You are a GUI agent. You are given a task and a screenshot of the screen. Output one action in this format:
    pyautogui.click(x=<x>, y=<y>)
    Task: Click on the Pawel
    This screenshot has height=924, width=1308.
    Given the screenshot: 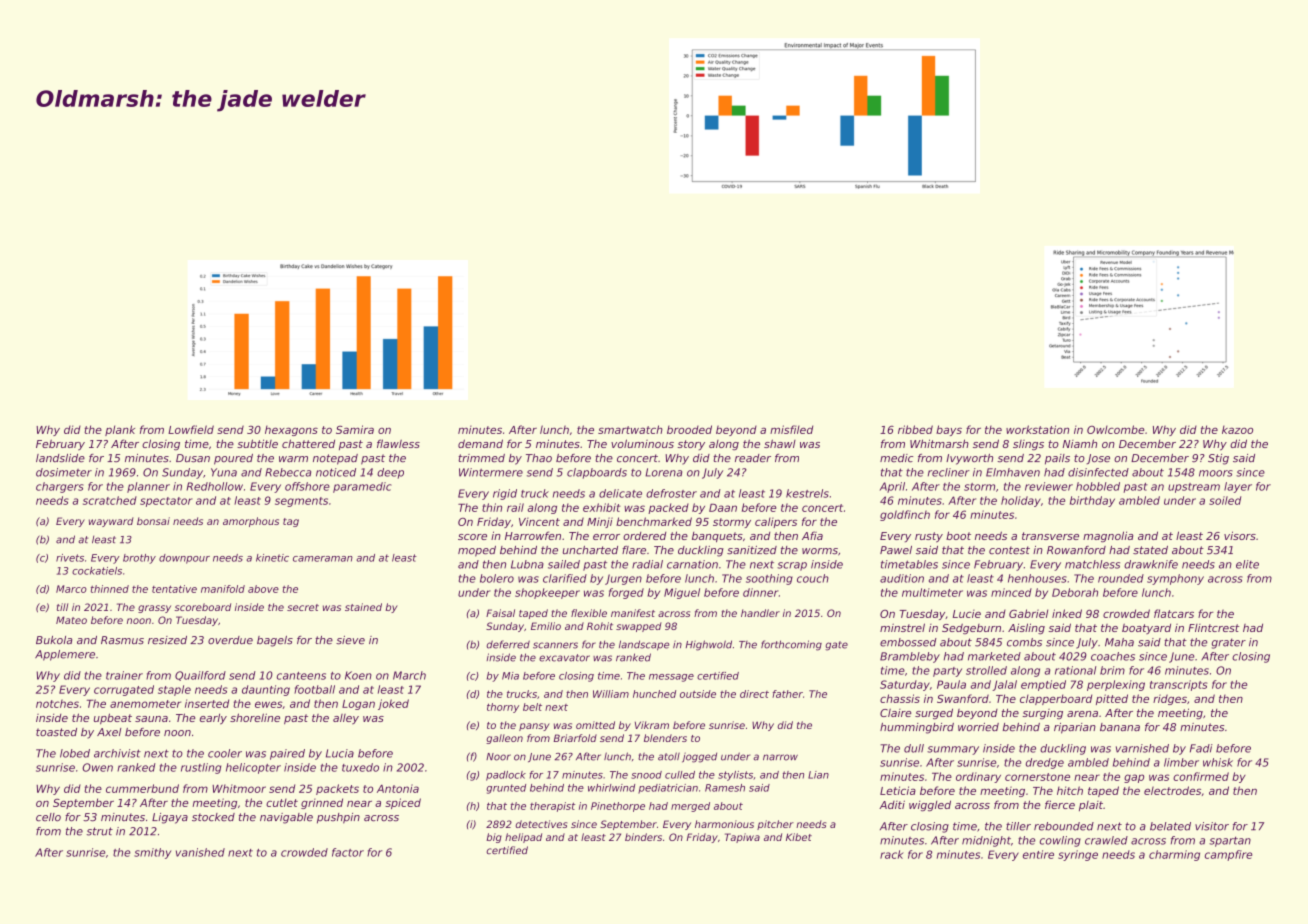 What is the action you would take?
    pyautogui.click(x=896, y=550)
